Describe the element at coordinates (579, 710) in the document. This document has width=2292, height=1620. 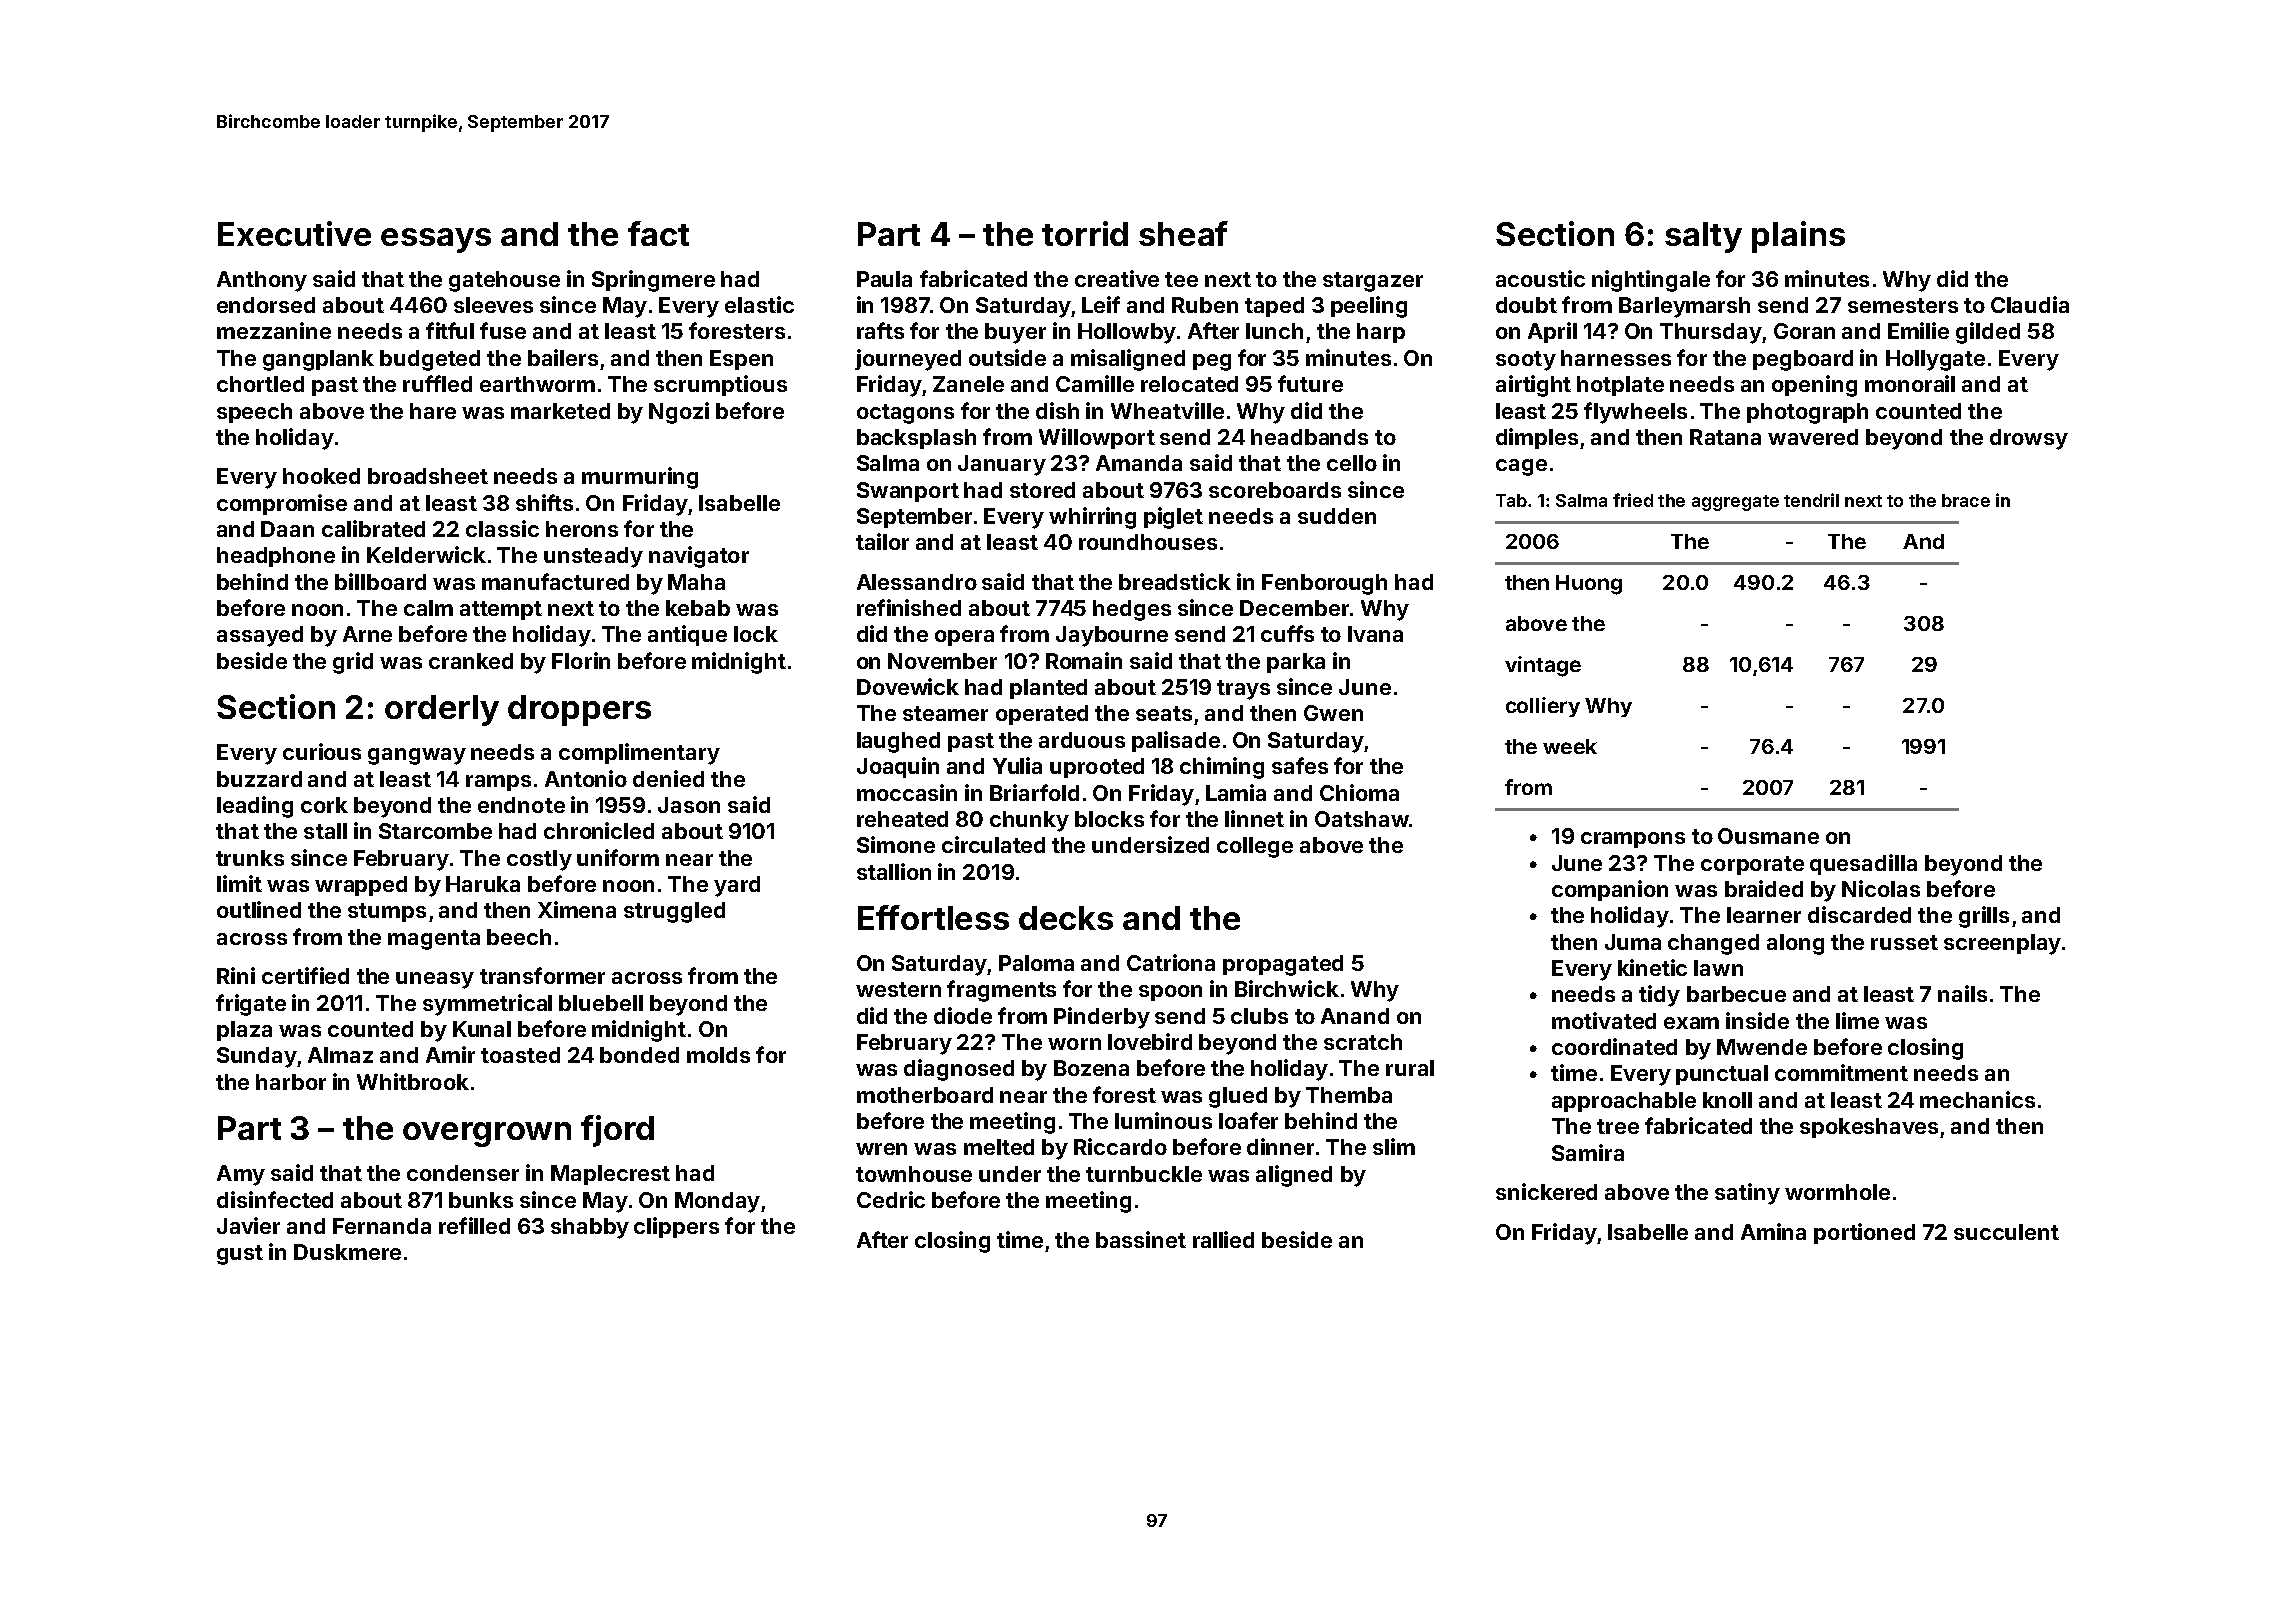
I see `droppers` at that location.
